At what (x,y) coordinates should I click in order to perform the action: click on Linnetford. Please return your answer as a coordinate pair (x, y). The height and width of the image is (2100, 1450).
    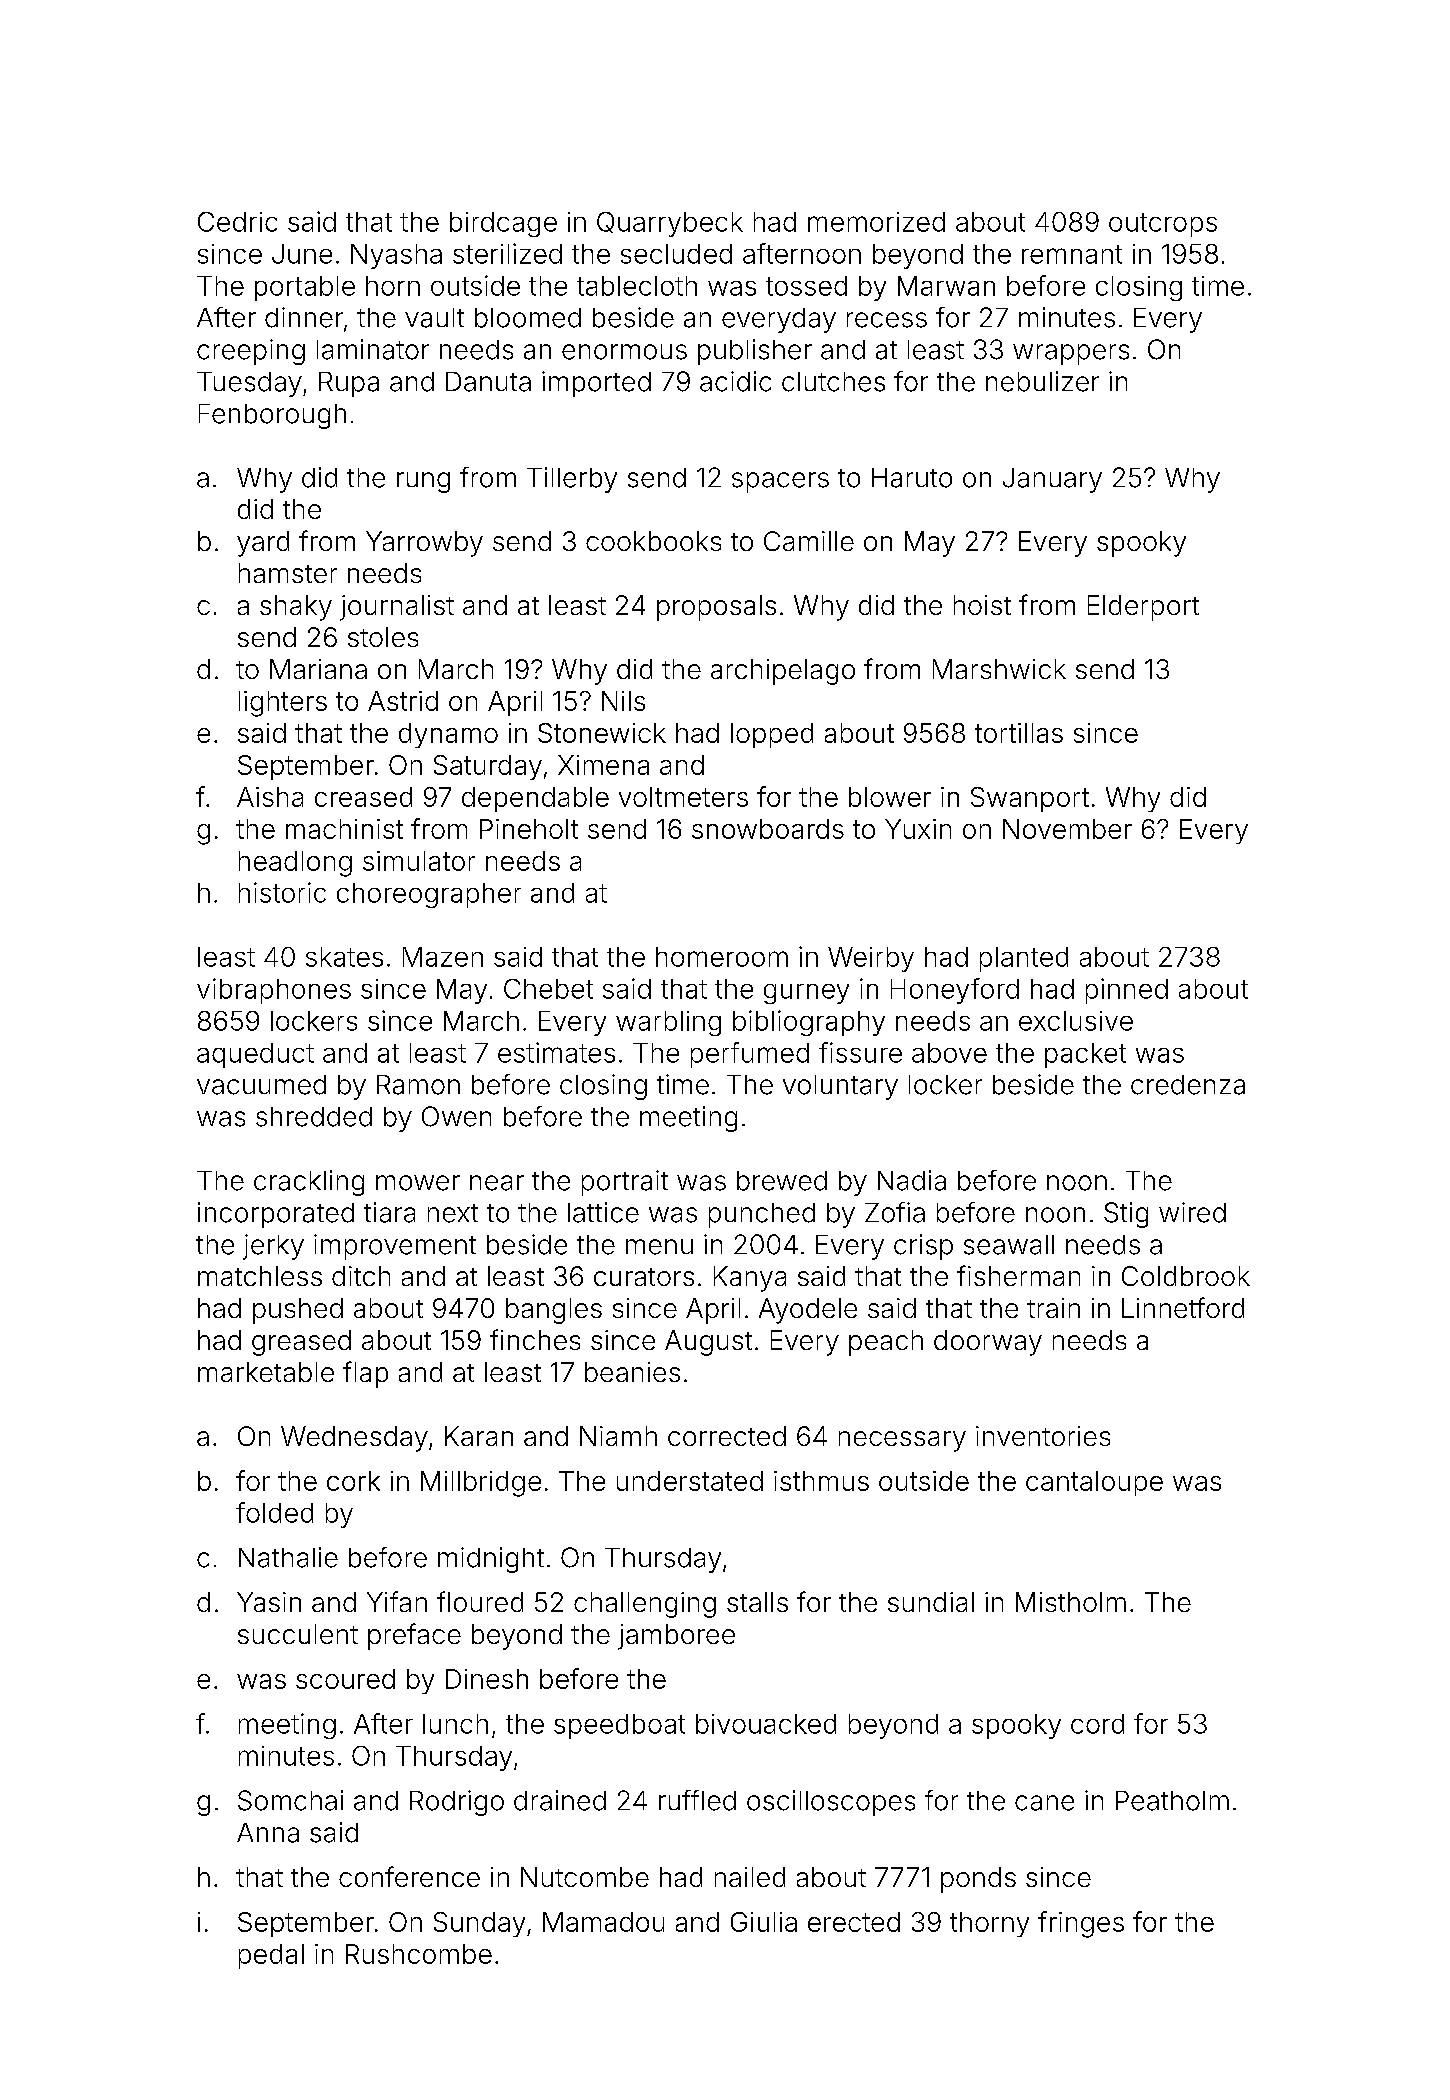
    Looking at the image, I should click on (1183, 1307).
